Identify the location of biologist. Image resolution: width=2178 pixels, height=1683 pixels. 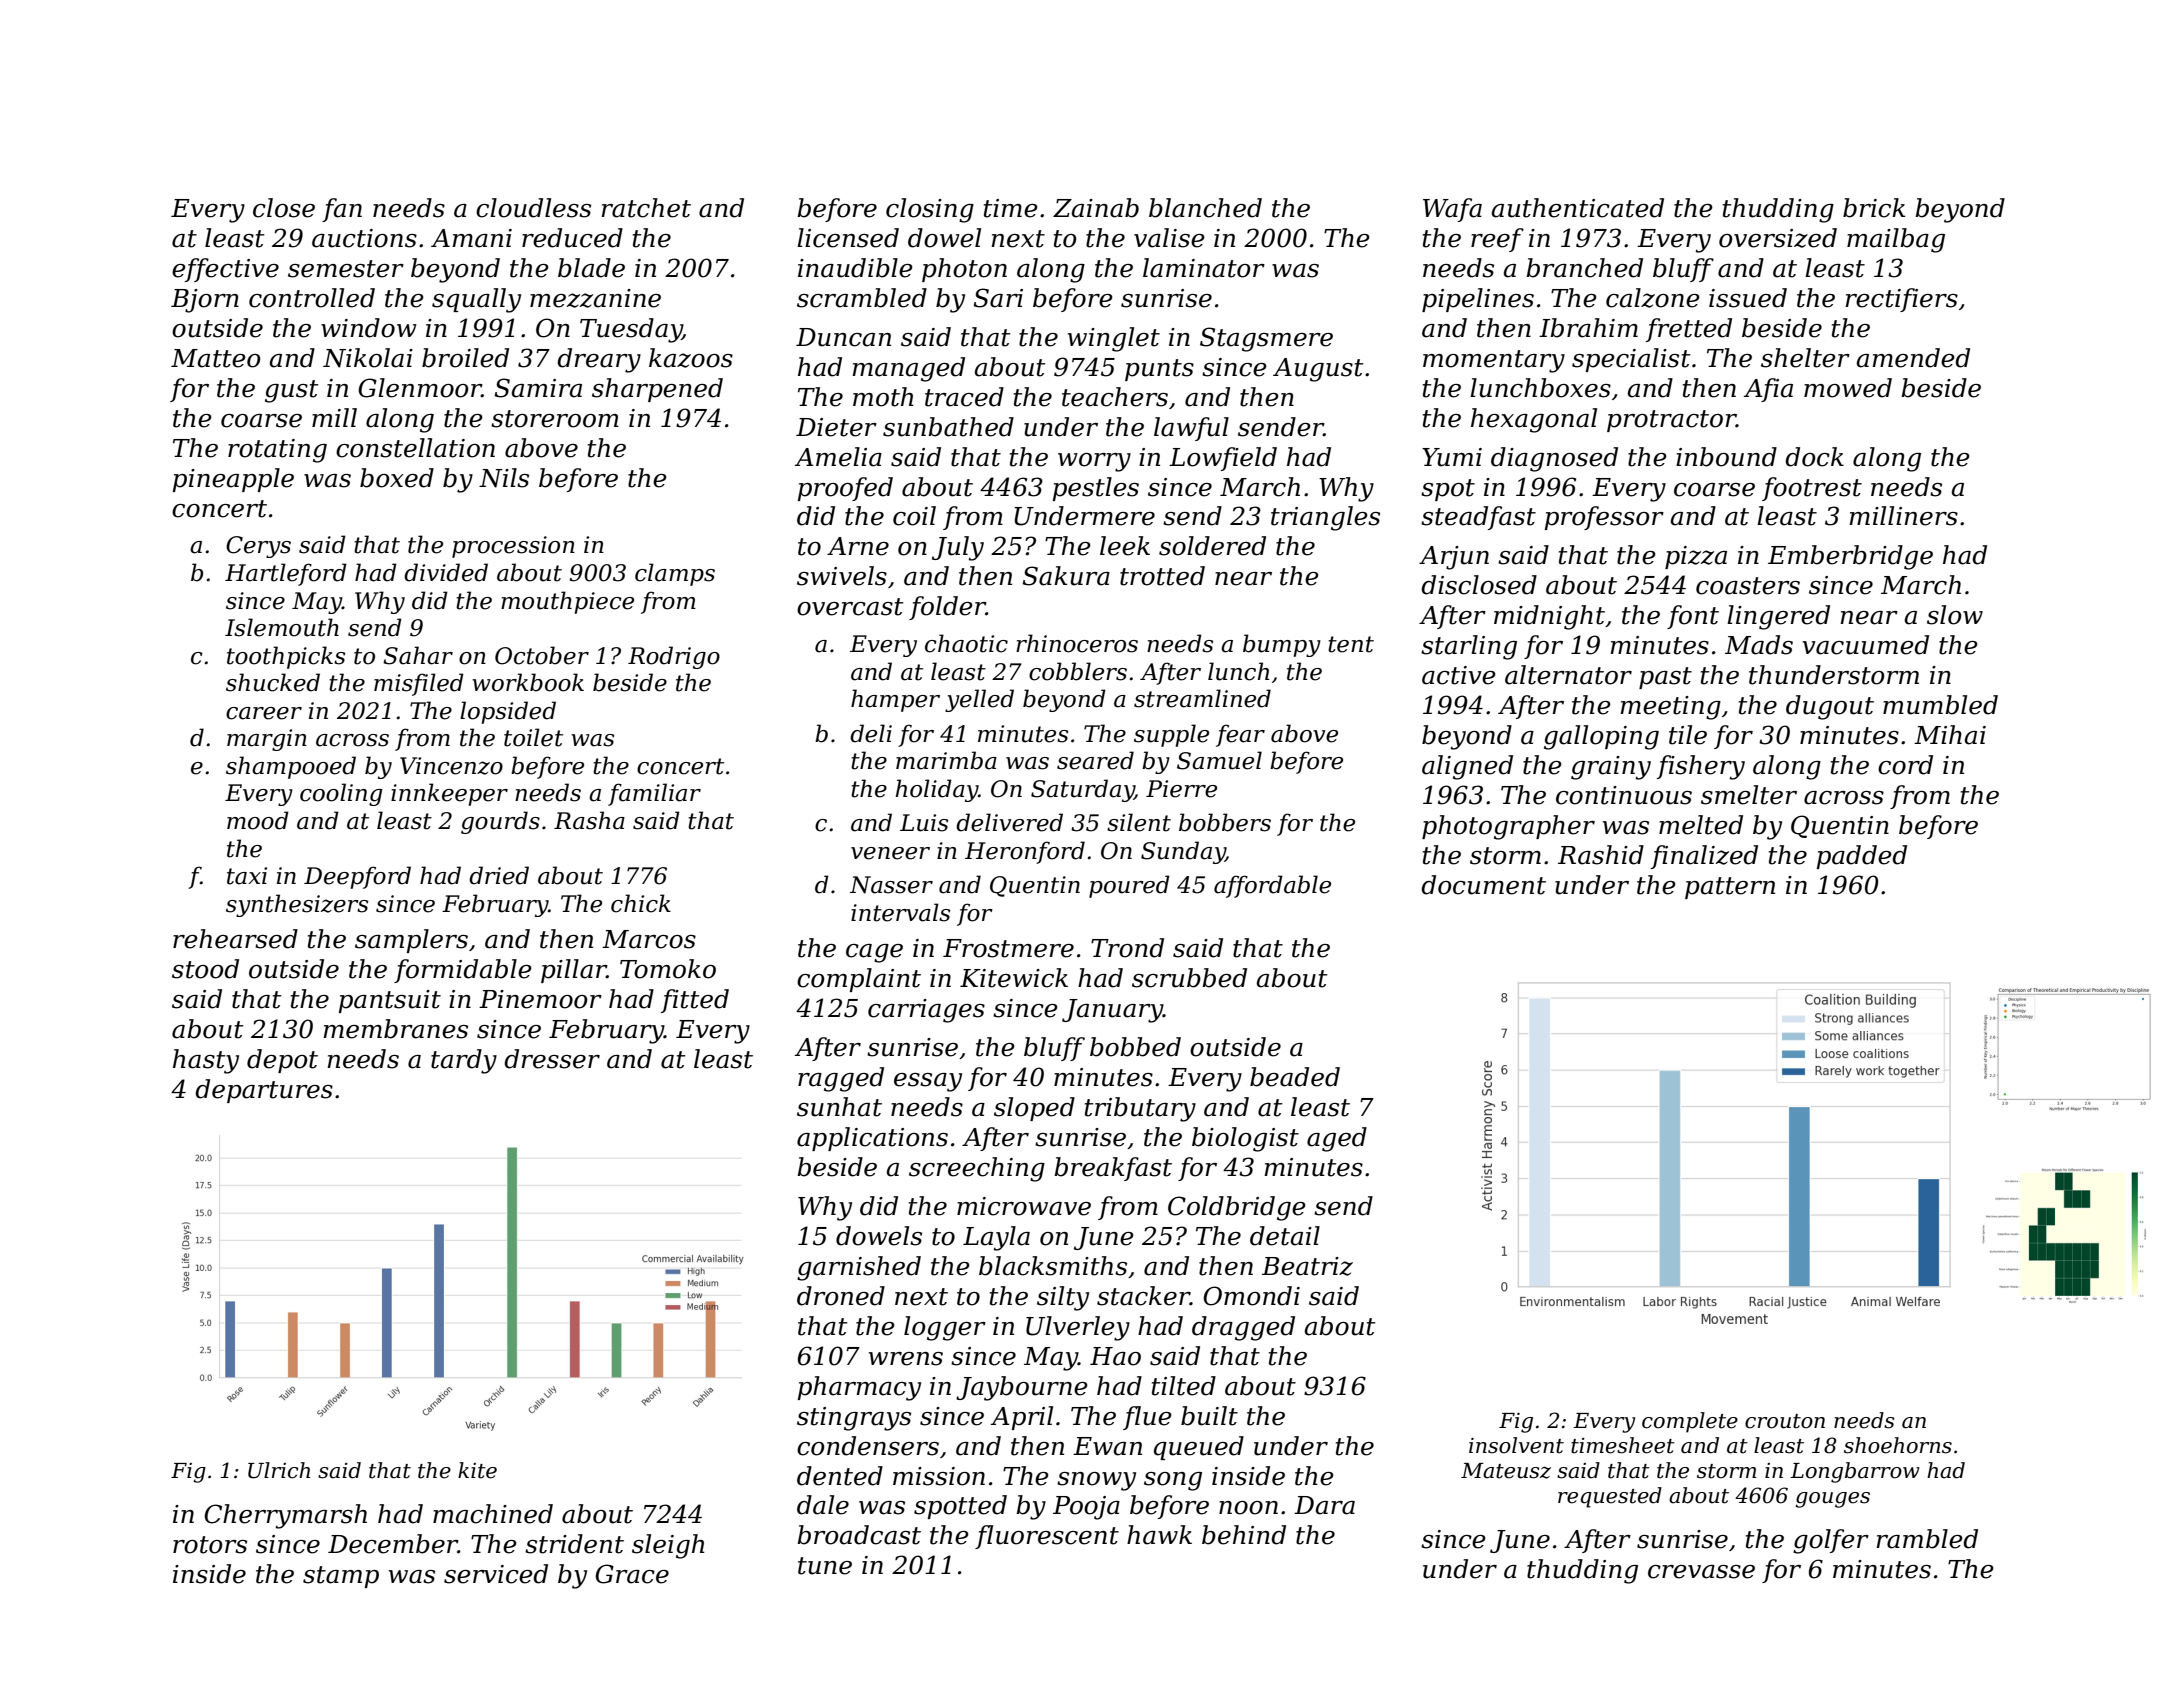
(1245, 1139).
